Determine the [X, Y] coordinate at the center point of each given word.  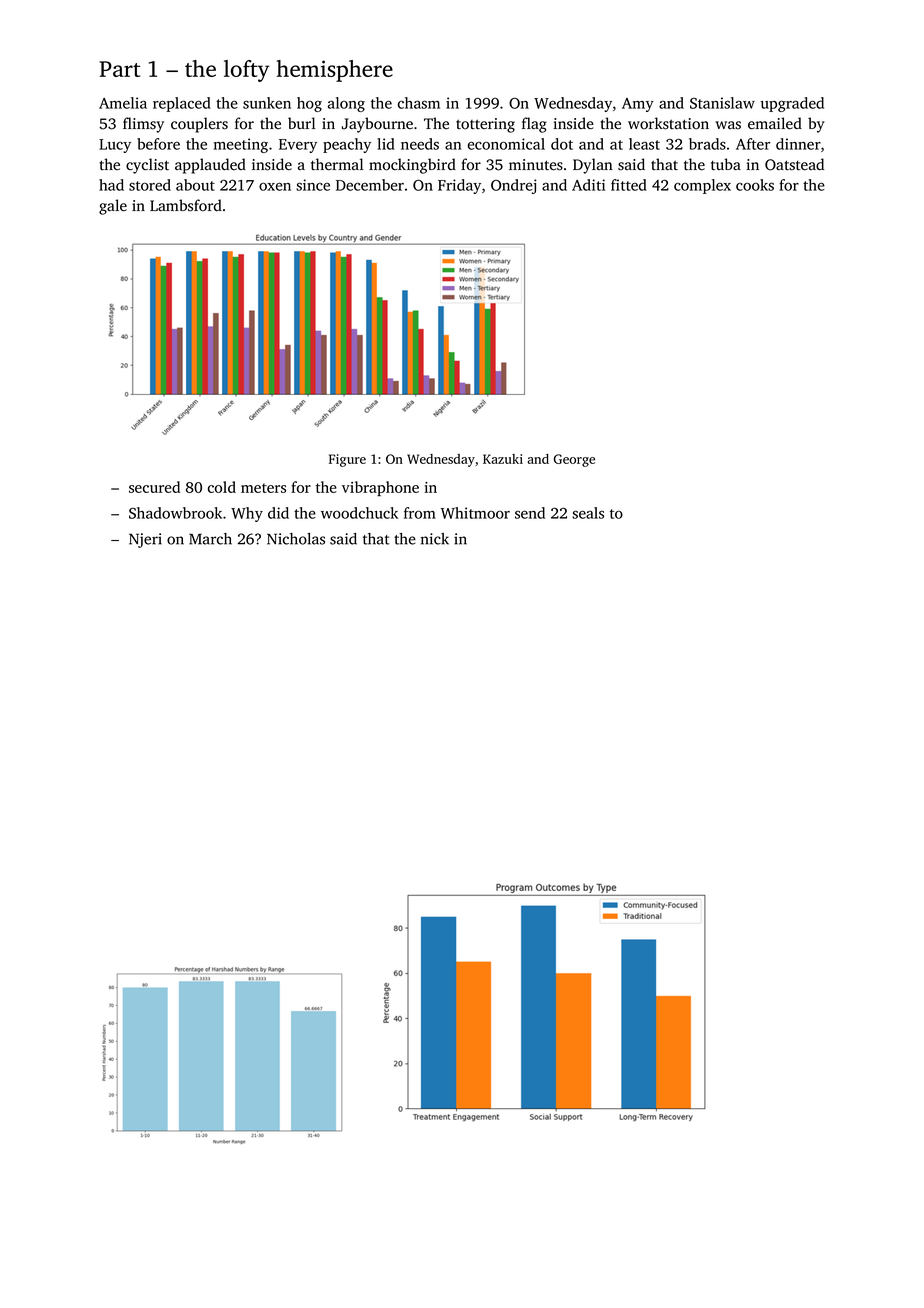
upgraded [792, 104]
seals [588, 513]
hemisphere [334, 71]
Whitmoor [475, 513]
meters [263, 488]
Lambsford [186, 205]
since [313, 185]
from [420, 513]
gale [113, 207]
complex [702, 186]
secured [154, 487]
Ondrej [513, 186]
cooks [755, 185]
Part [119, 69]
